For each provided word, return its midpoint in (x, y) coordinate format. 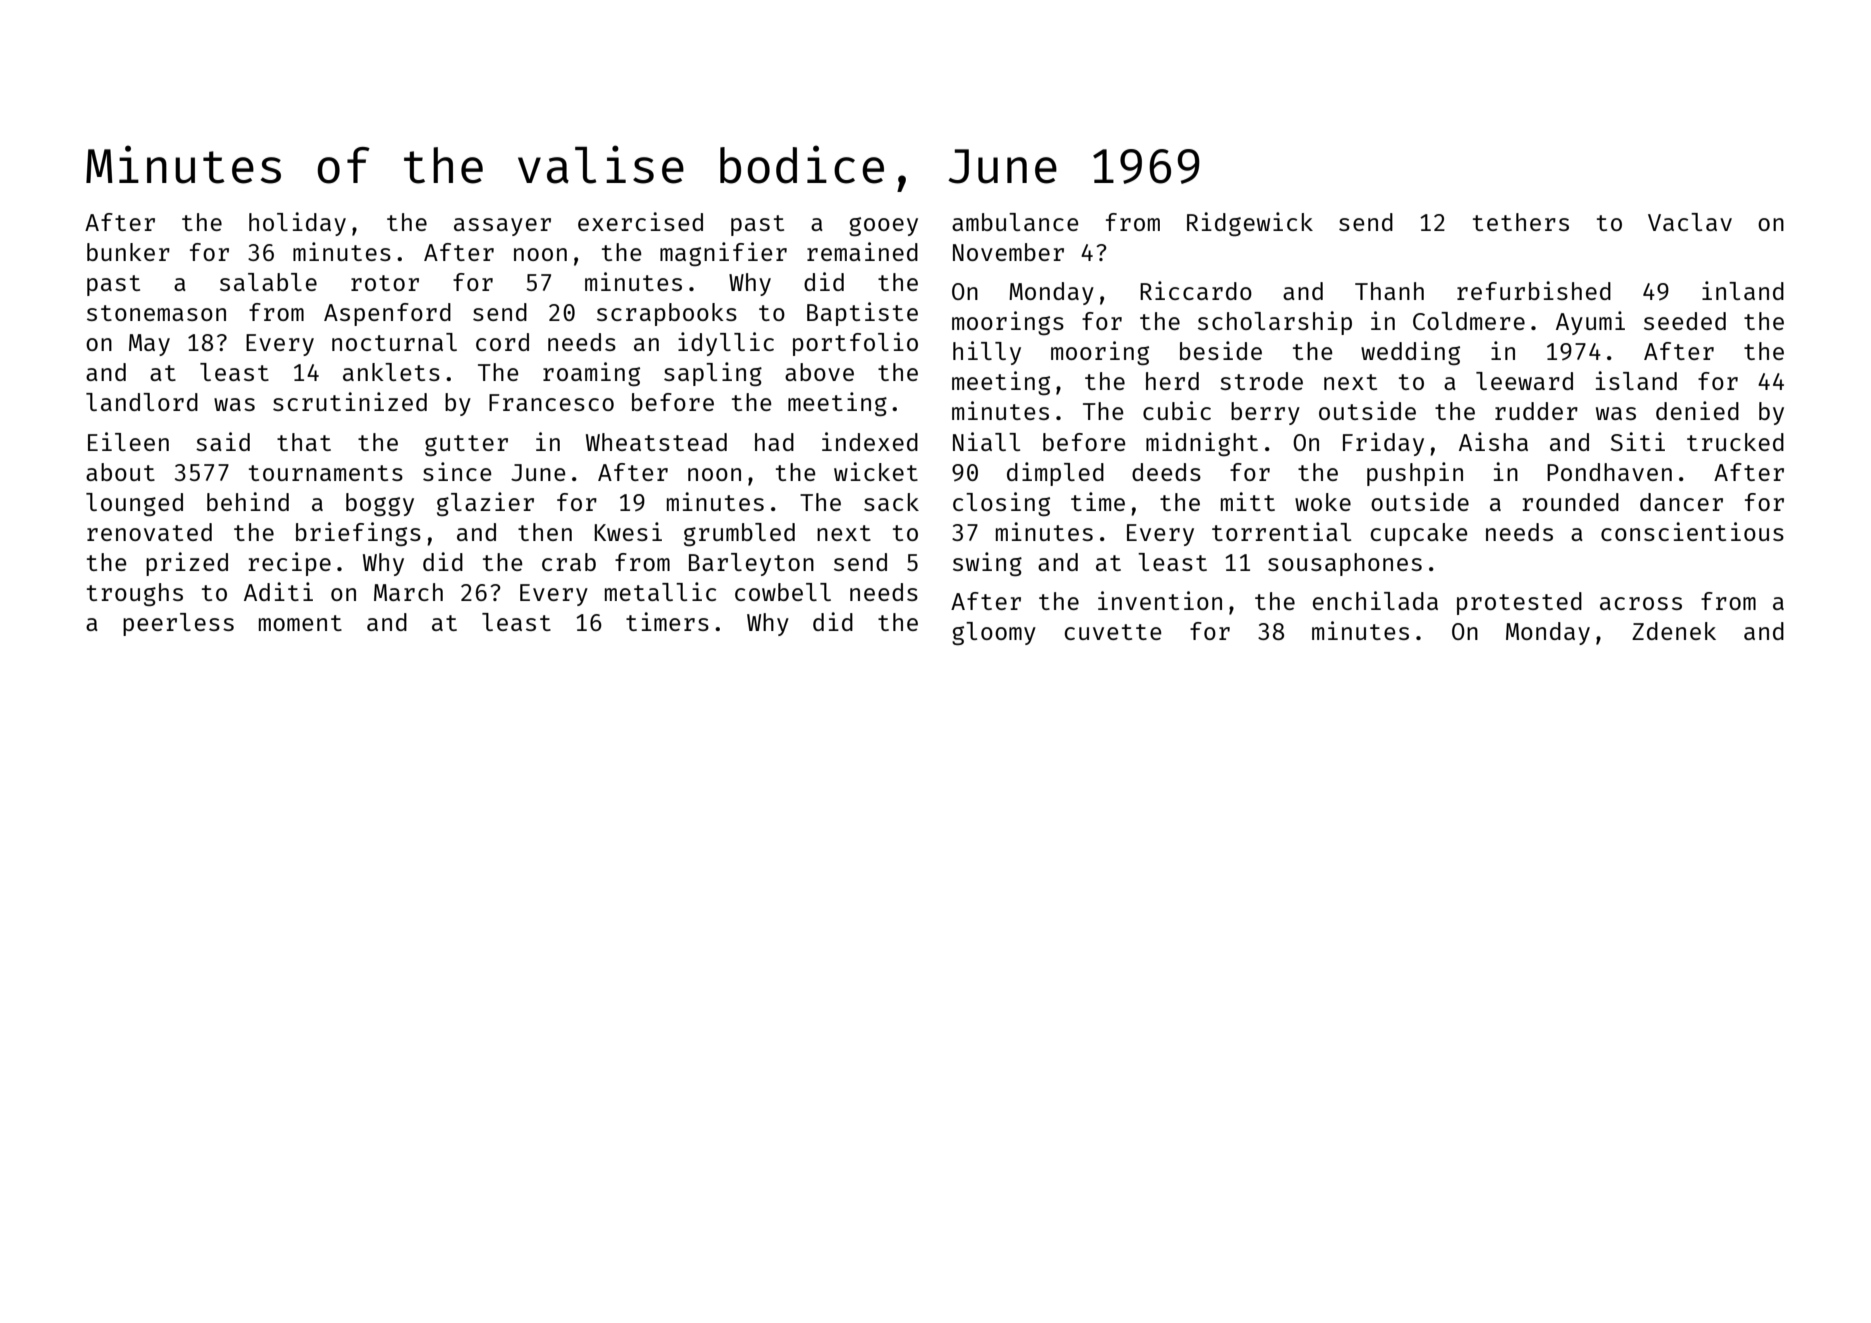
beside (1221, 350)
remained (862, 251)
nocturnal (394, 342)
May (149, 345)
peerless (178, 624)
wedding (1410, 353)
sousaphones (1345, 564)
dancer (1681, 502)
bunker (128, 252)
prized (187, 564)
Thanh (1389, 291)
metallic (660, 591)
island (1636, 380)
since (457, 471)
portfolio (855, 344)
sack (891, 502)
